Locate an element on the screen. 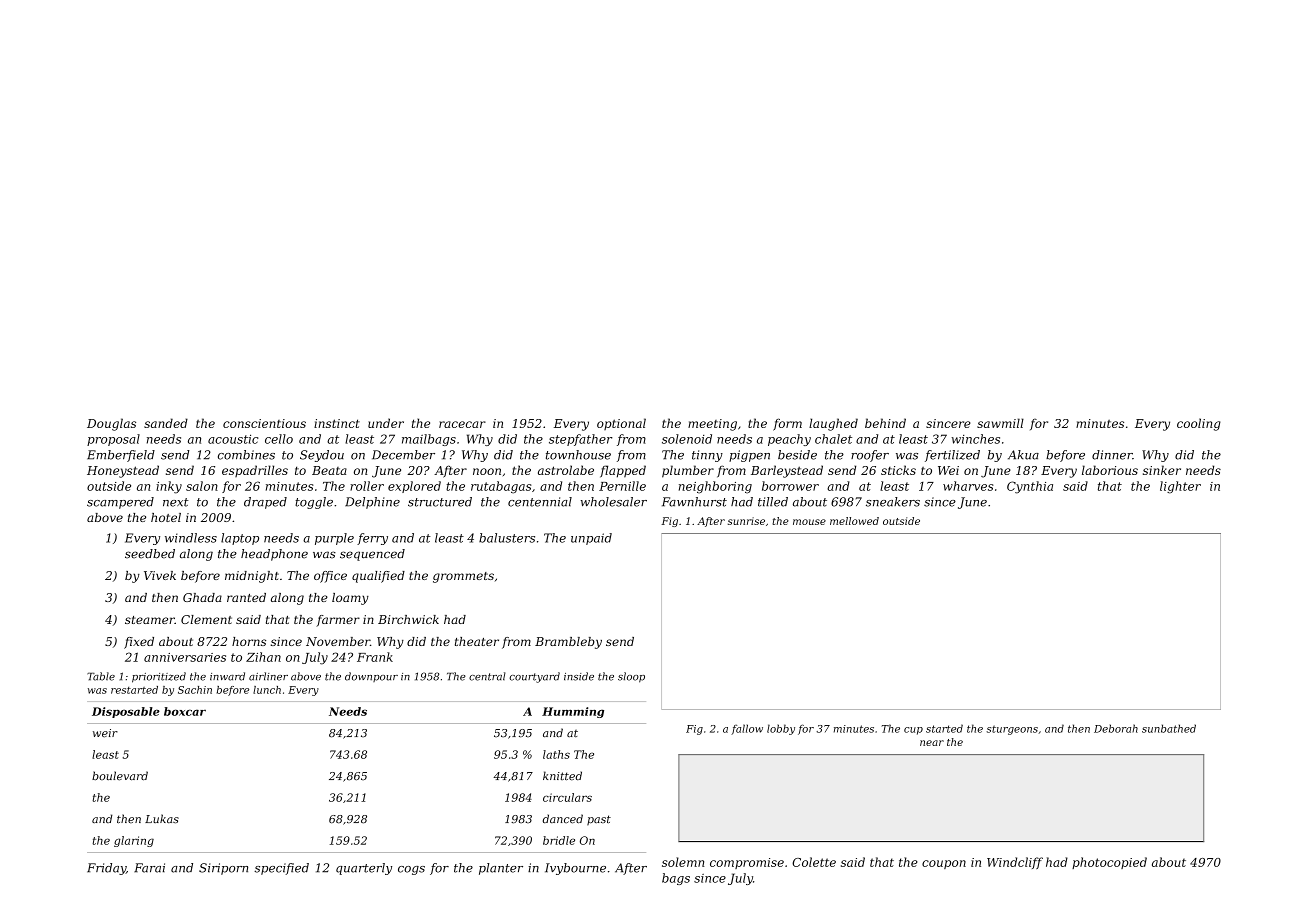  glaring is located at coordinates (134, 841).
